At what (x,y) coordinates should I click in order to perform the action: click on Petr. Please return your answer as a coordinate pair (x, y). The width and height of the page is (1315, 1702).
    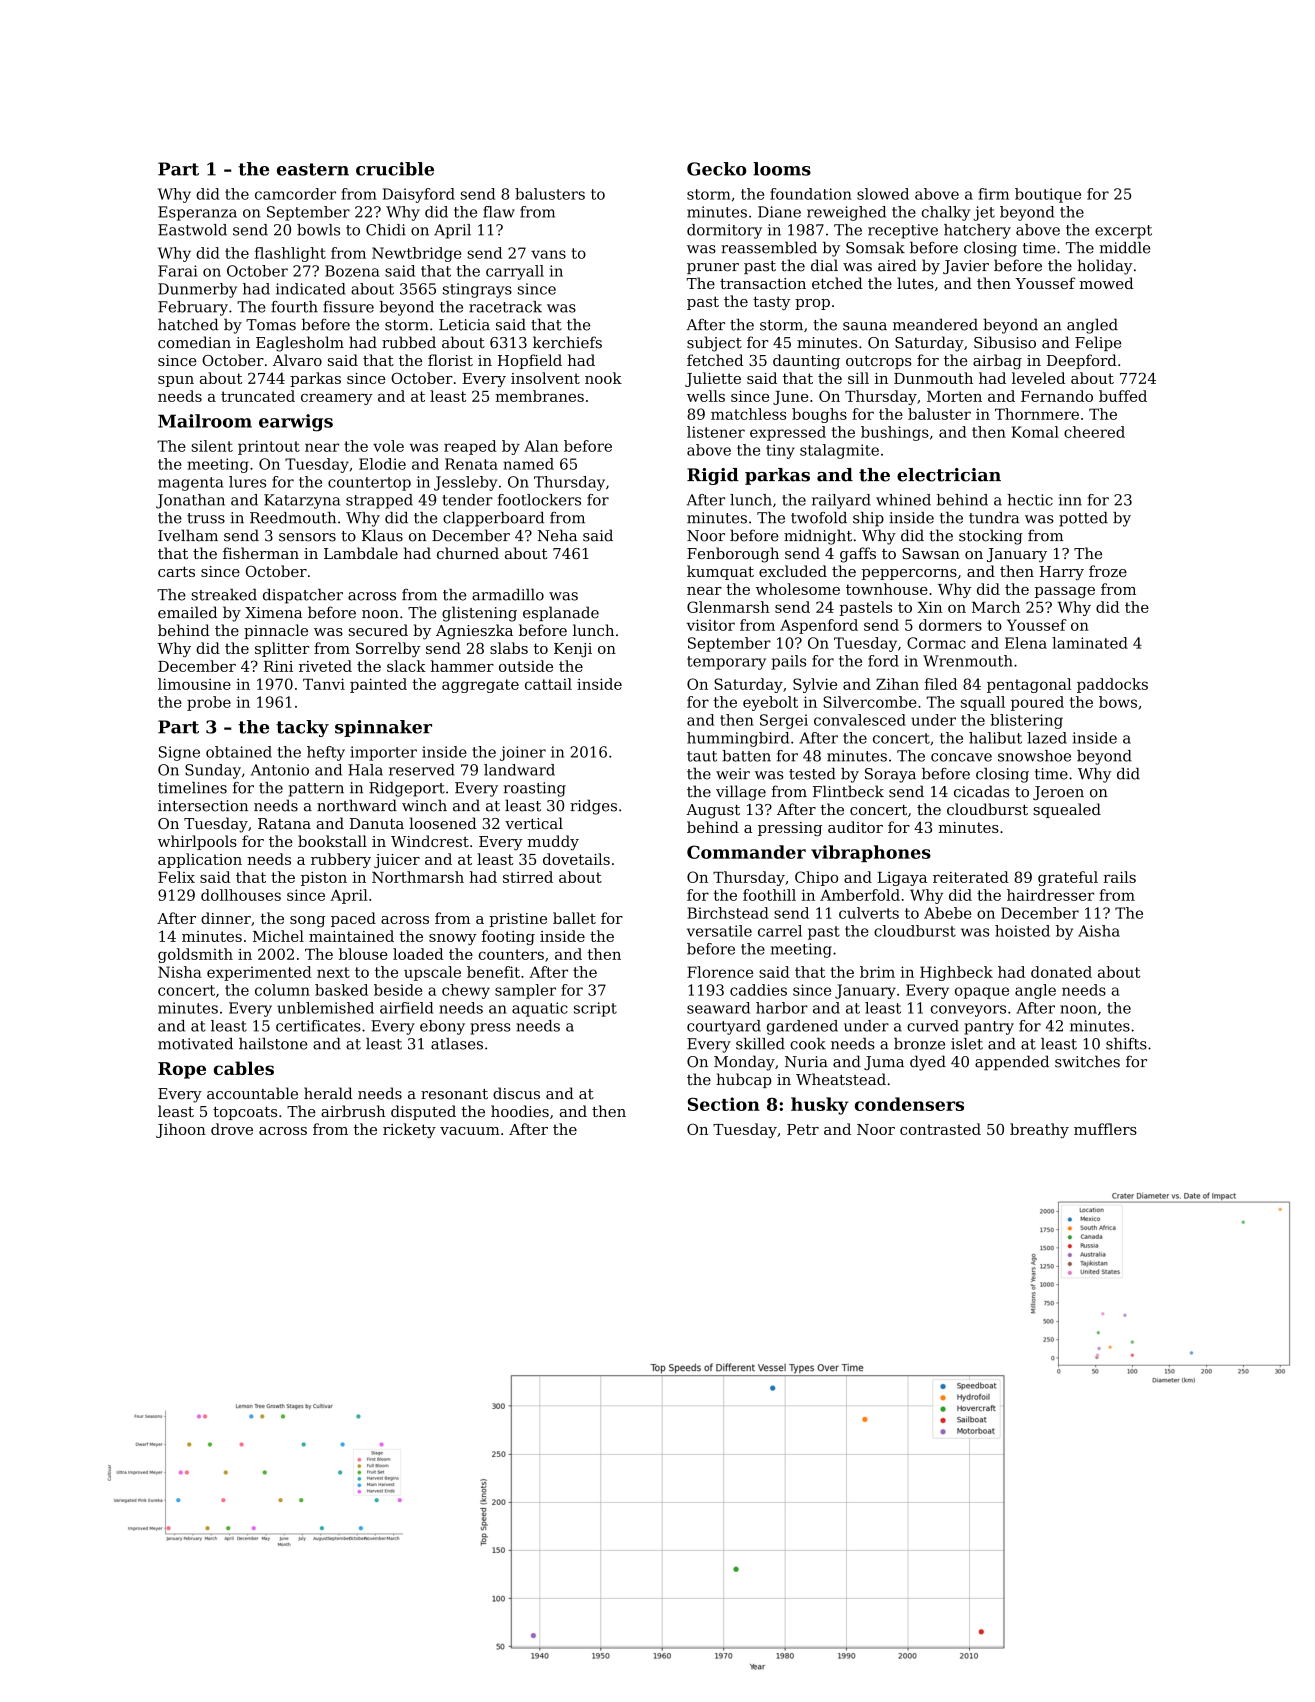
    Looking at the image, I should click on (803, 1129).
